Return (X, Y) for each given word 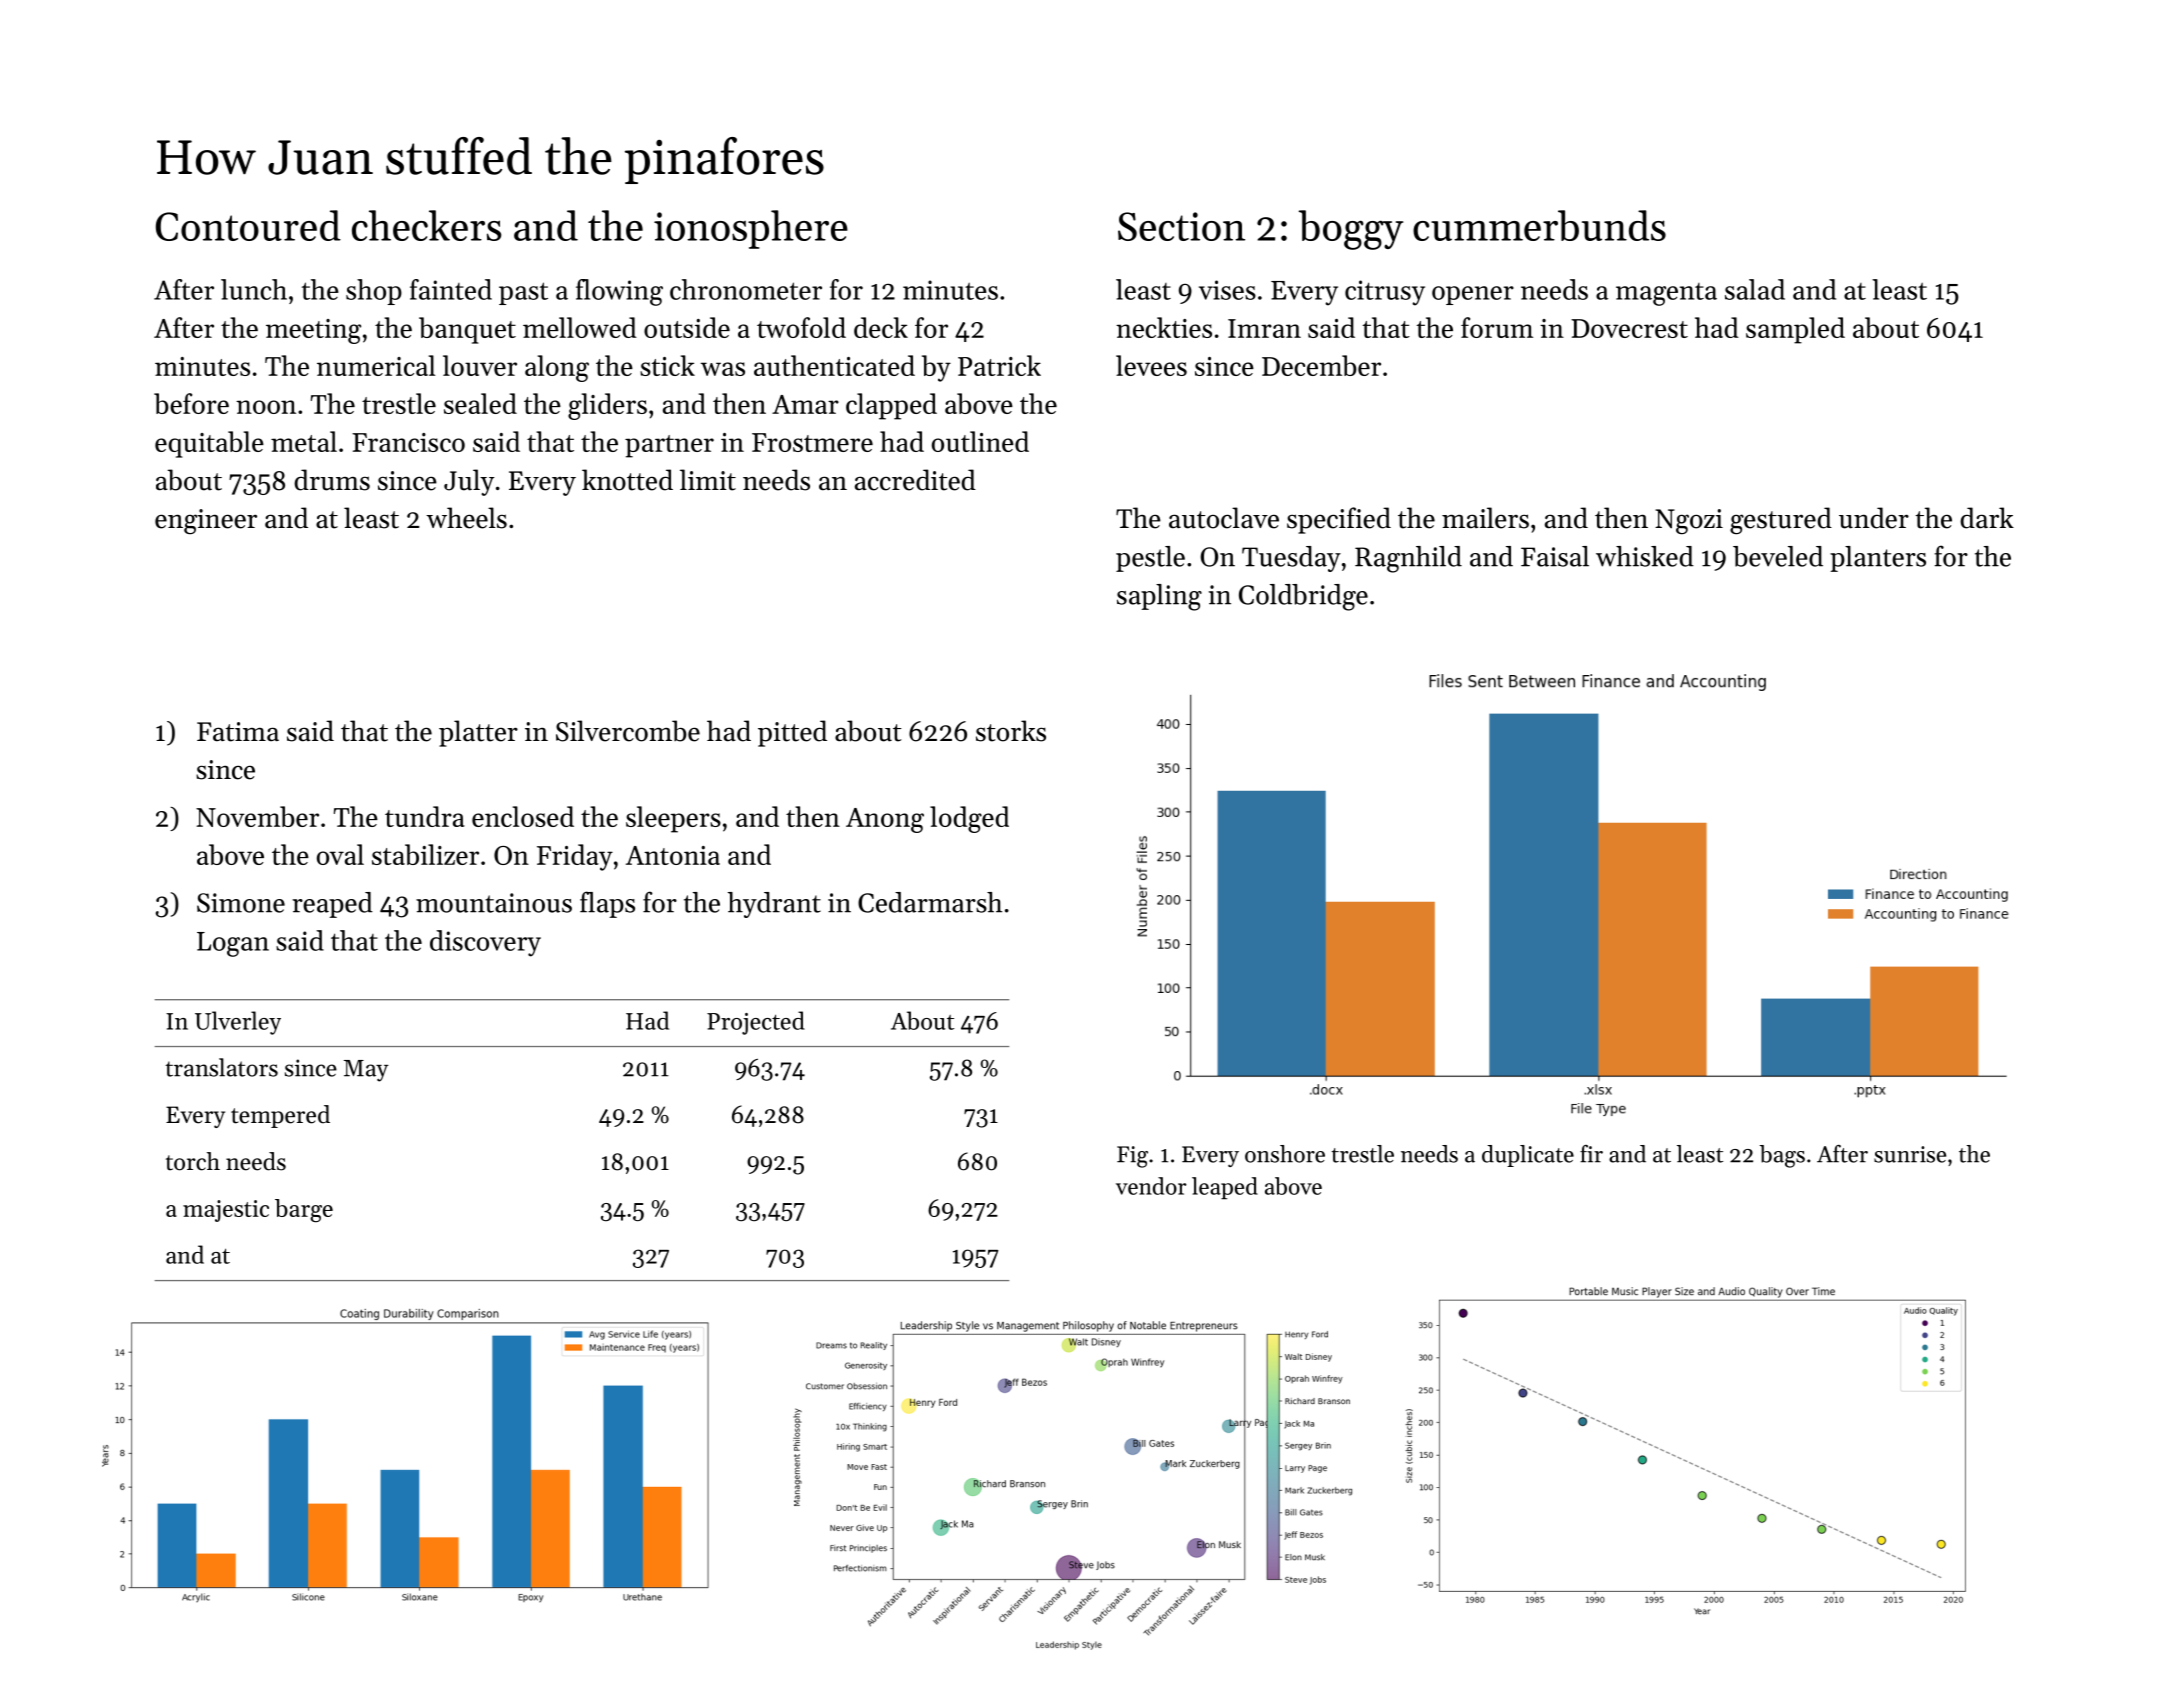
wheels (466, 518)
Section (1181, 226)
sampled (1795, 330)
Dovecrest (1629, 328)
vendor (1151, 1186)
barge (304, 1211)
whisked (1645, 556)
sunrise (1910, 1154)
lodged (969, 819)
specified (1339, 520)
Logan (233, 944)
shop (374, 292)
